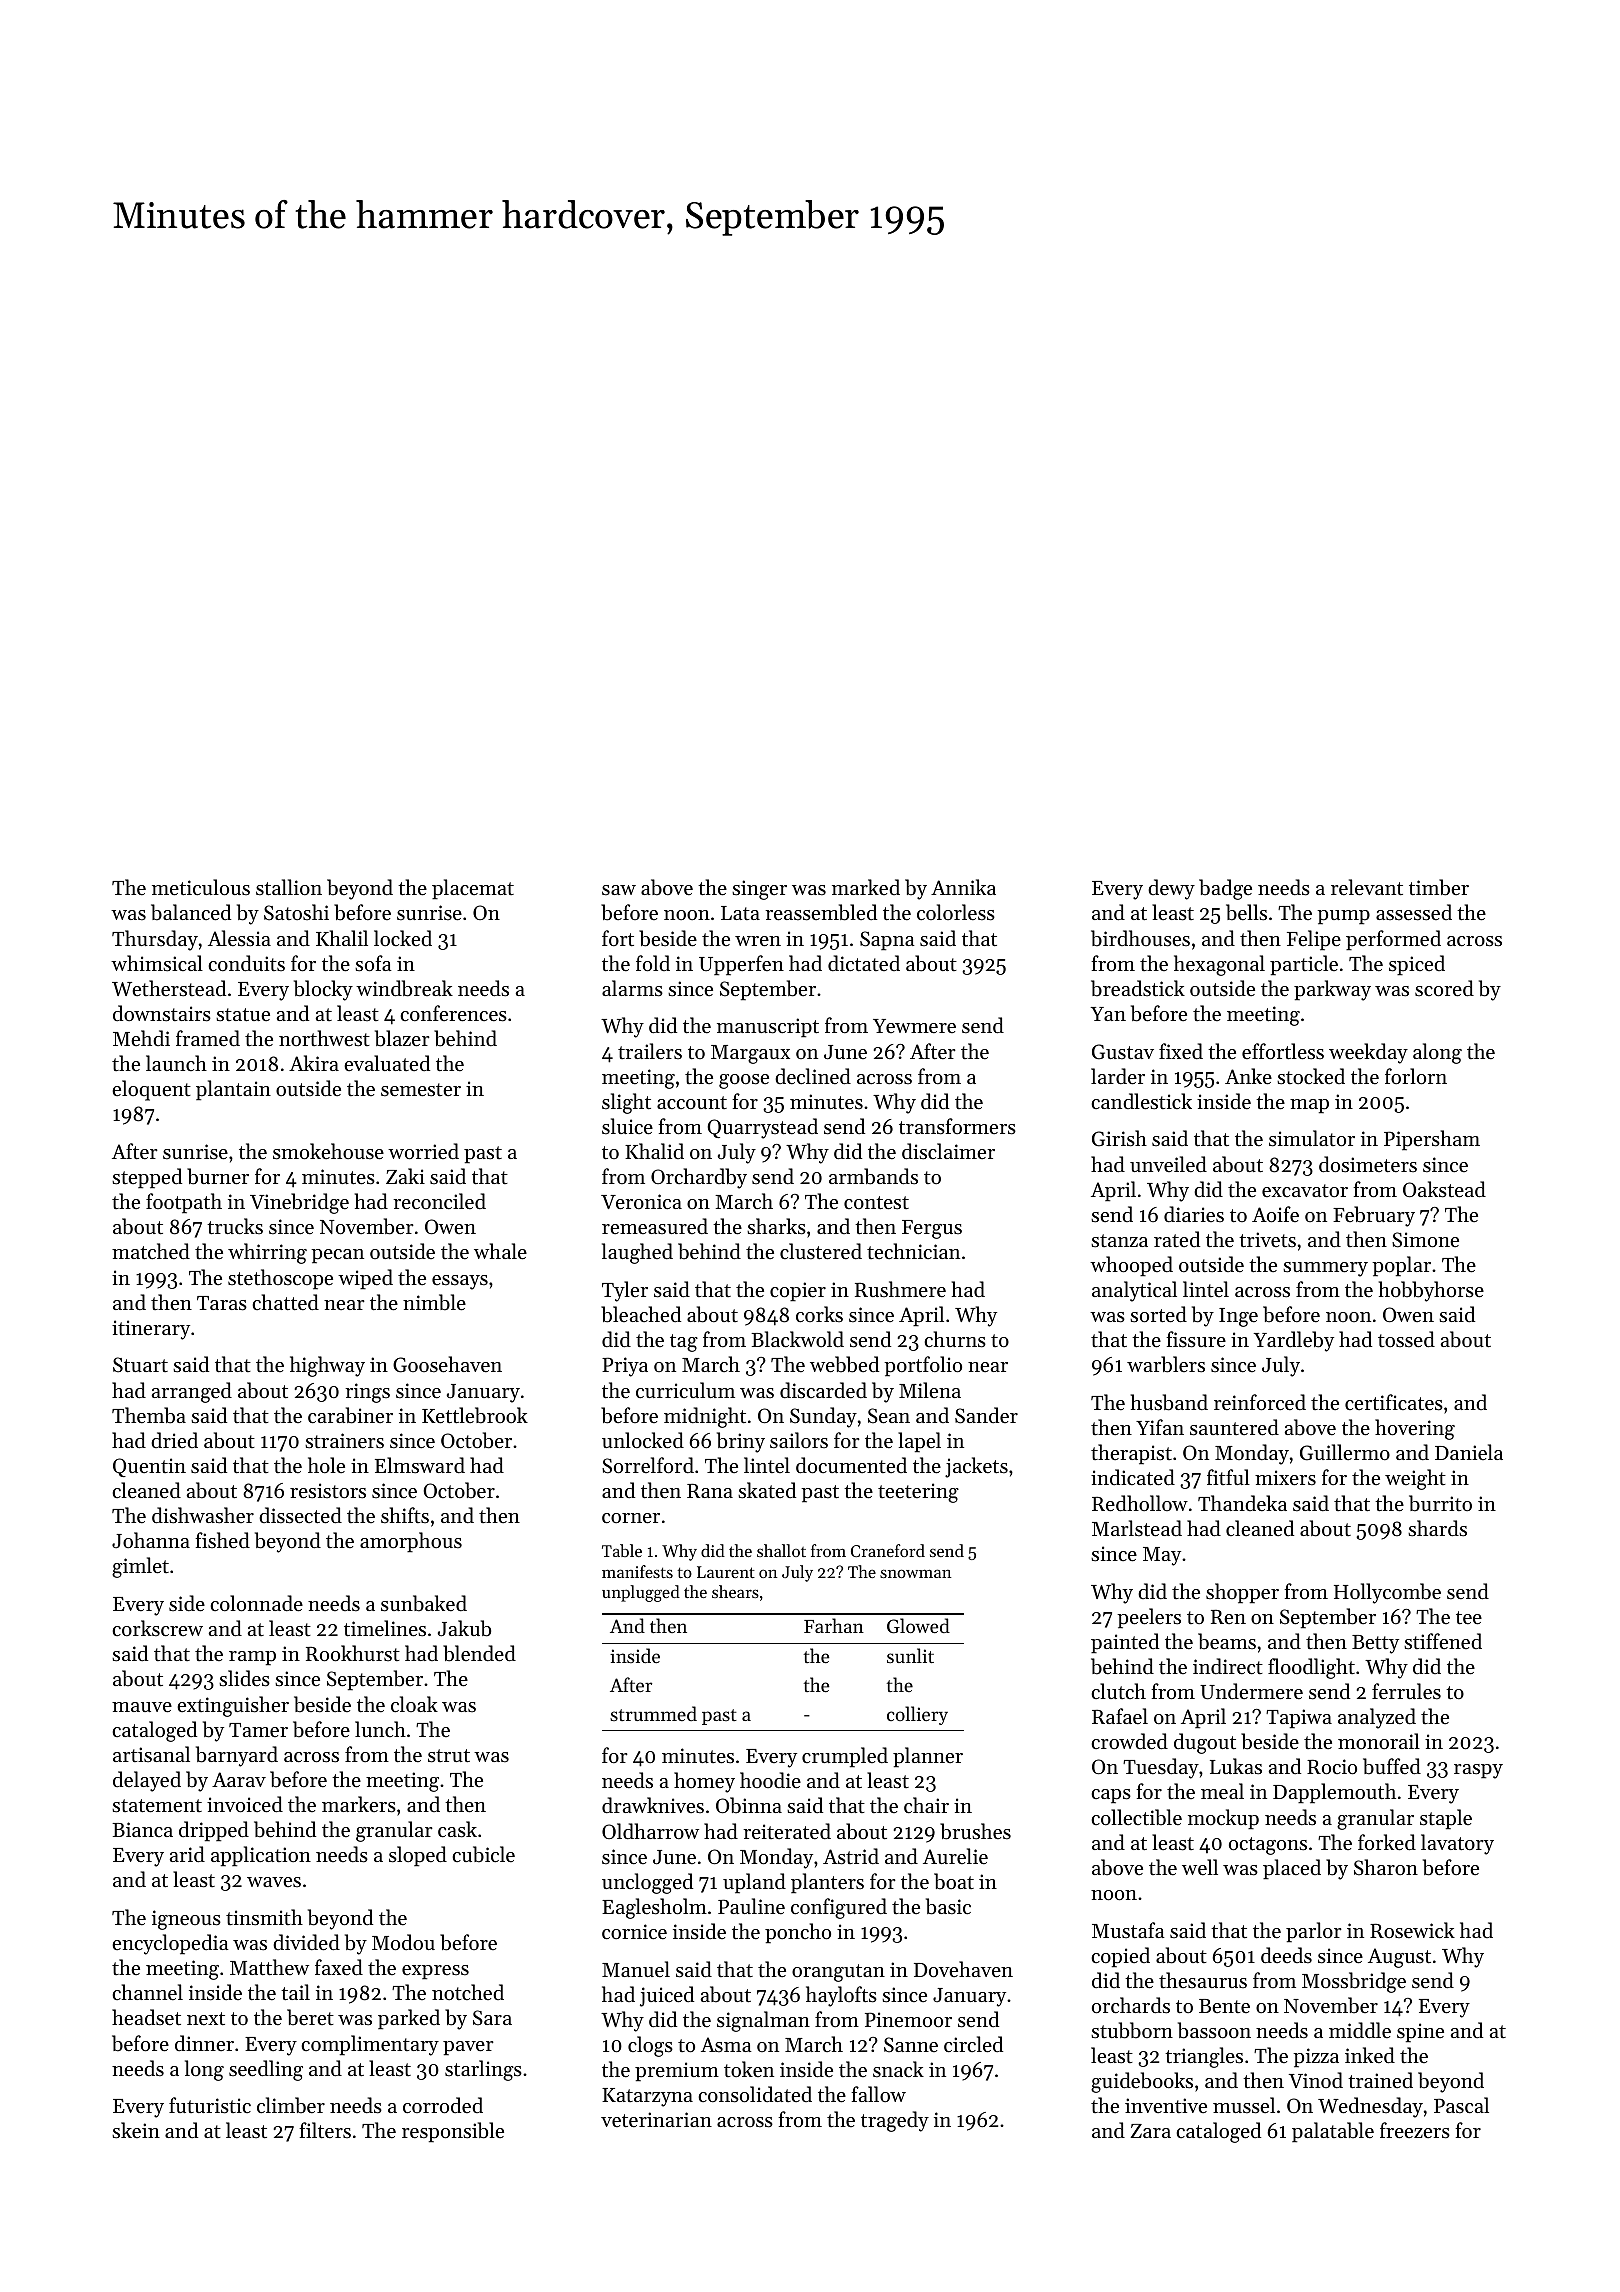 This screenshot has width=1620, height=2292. I want to click on tragedy, so click(895, 2121).
